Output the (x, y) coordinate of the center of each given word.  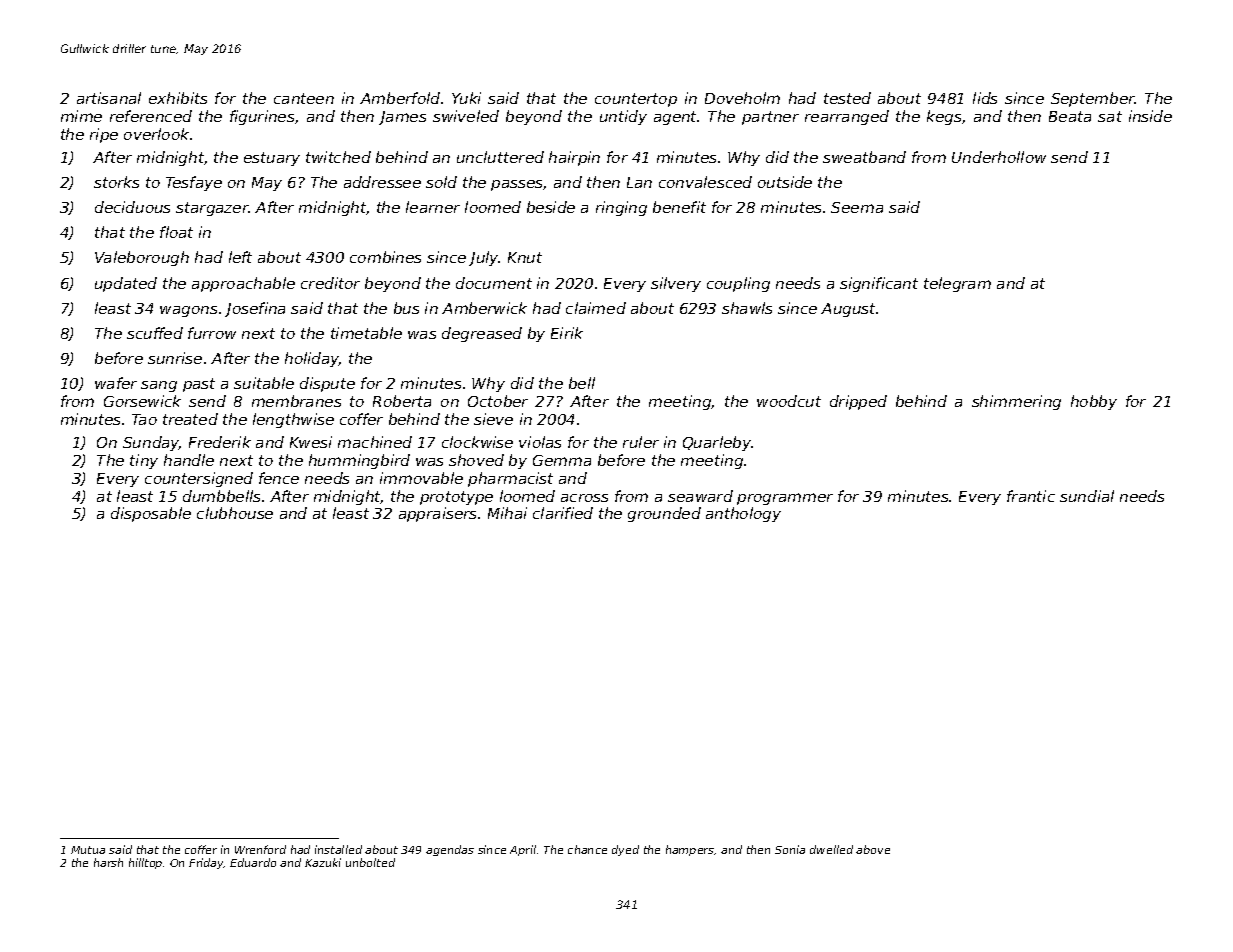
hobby (1094, 402)
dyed (625, 850)
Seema (857, 207)
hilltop (145, 863)
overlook (156, 134)
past (199, 385)
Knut (525, 257)
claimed (596, 308)
